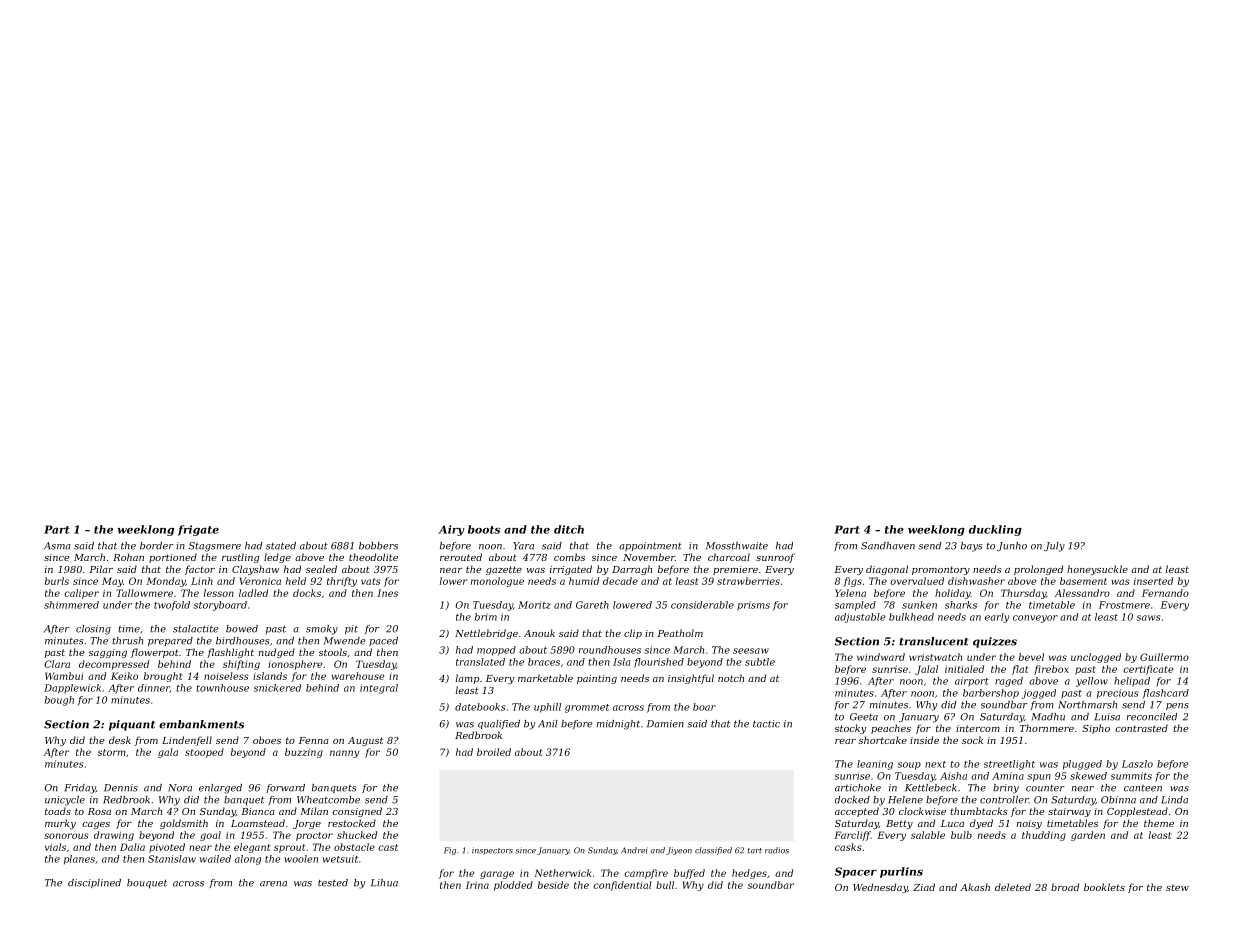  What do you see at coordinates (204, 753) in the screenshot?
I see `stooped` at bounding box center [204, 753].
